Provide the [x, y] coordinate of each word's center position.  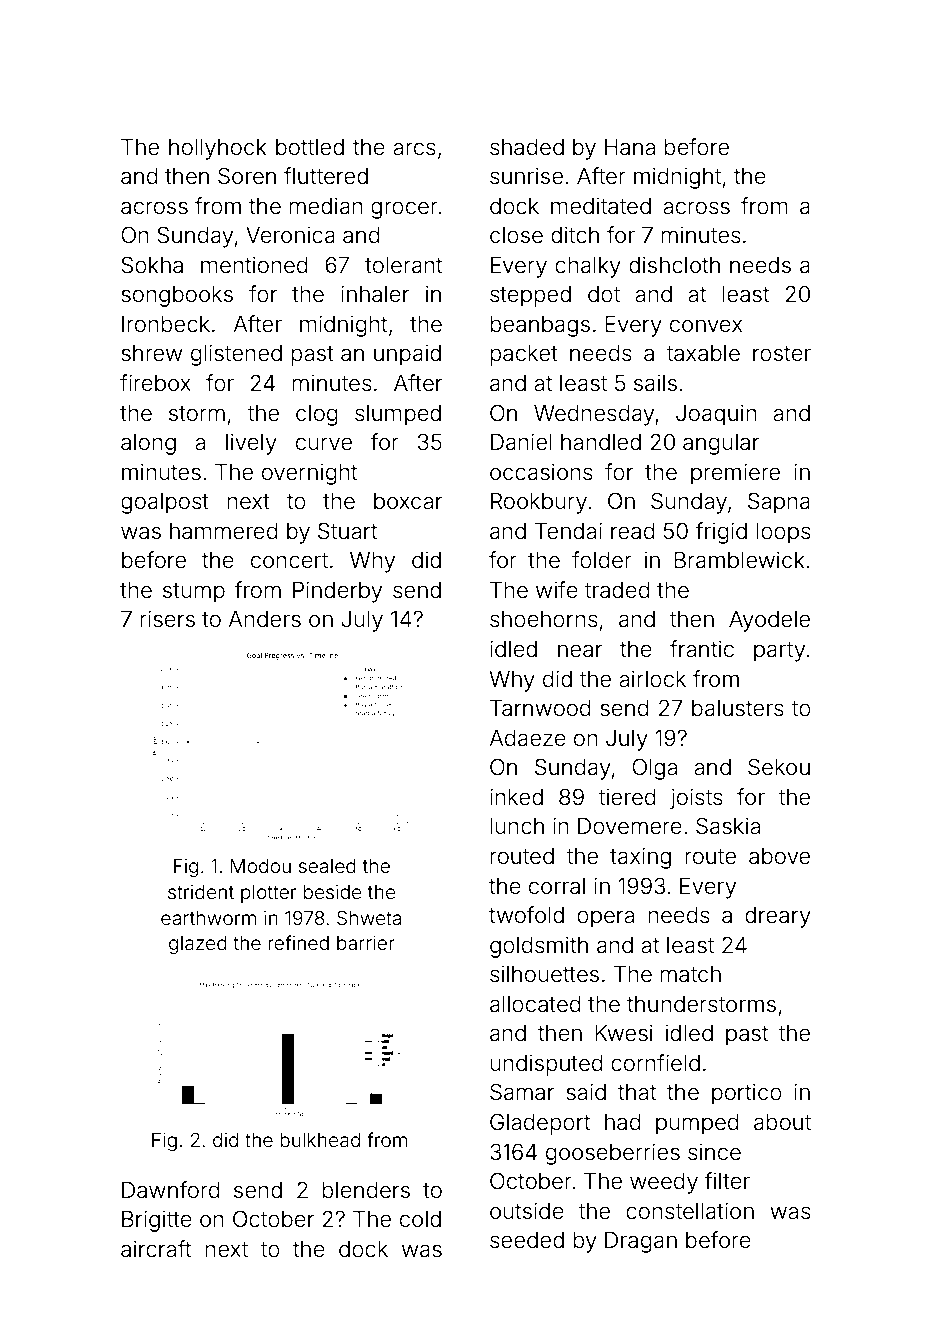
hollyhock [218, 149]
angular [721, 444]
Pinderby [337, 592]
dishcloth [674, 265]
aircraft [156, 1249]
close [516, 235]
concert [289, 561]
